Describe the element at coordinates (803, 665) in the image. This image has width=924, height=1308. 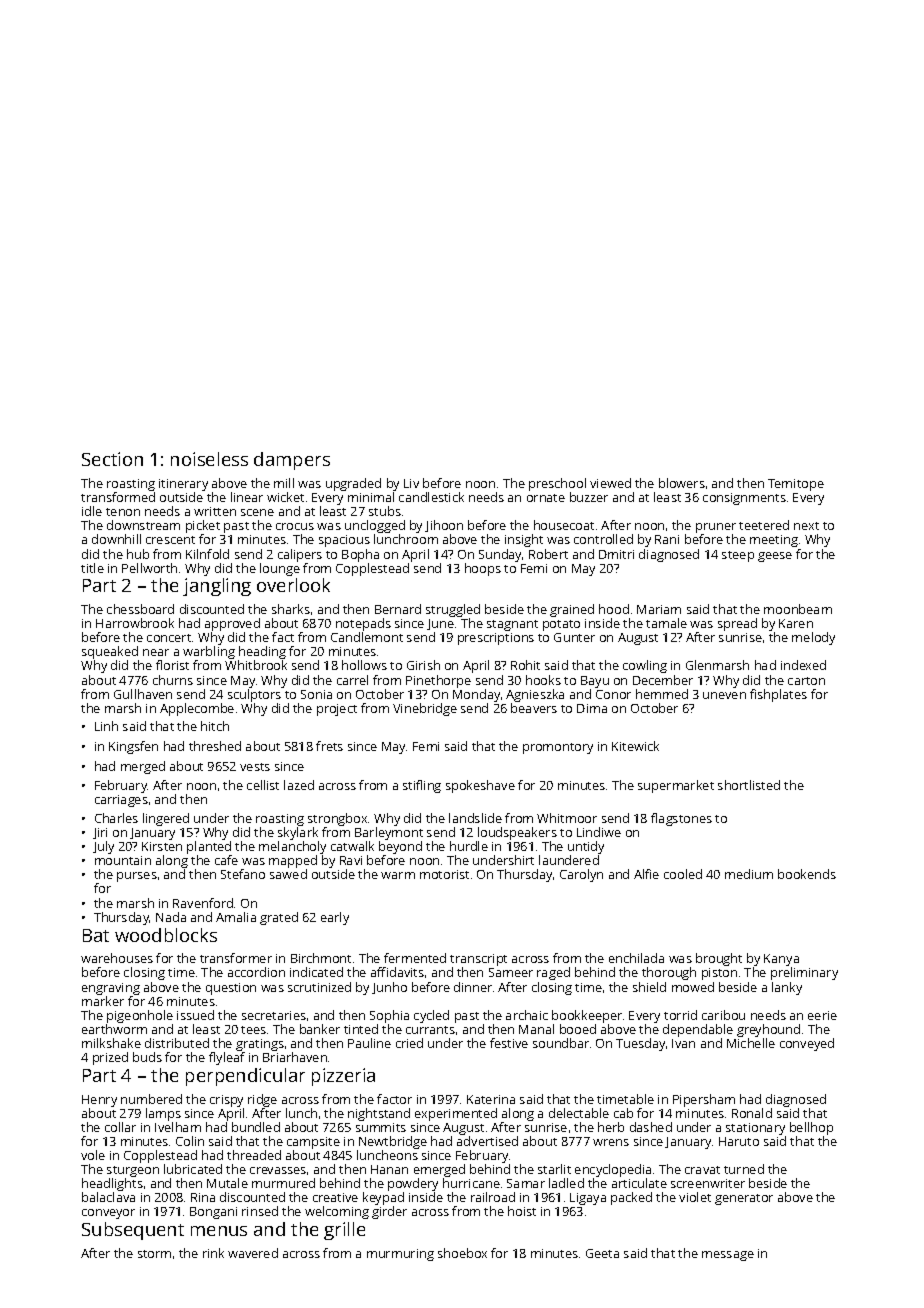
I see `indexed` at that location.
